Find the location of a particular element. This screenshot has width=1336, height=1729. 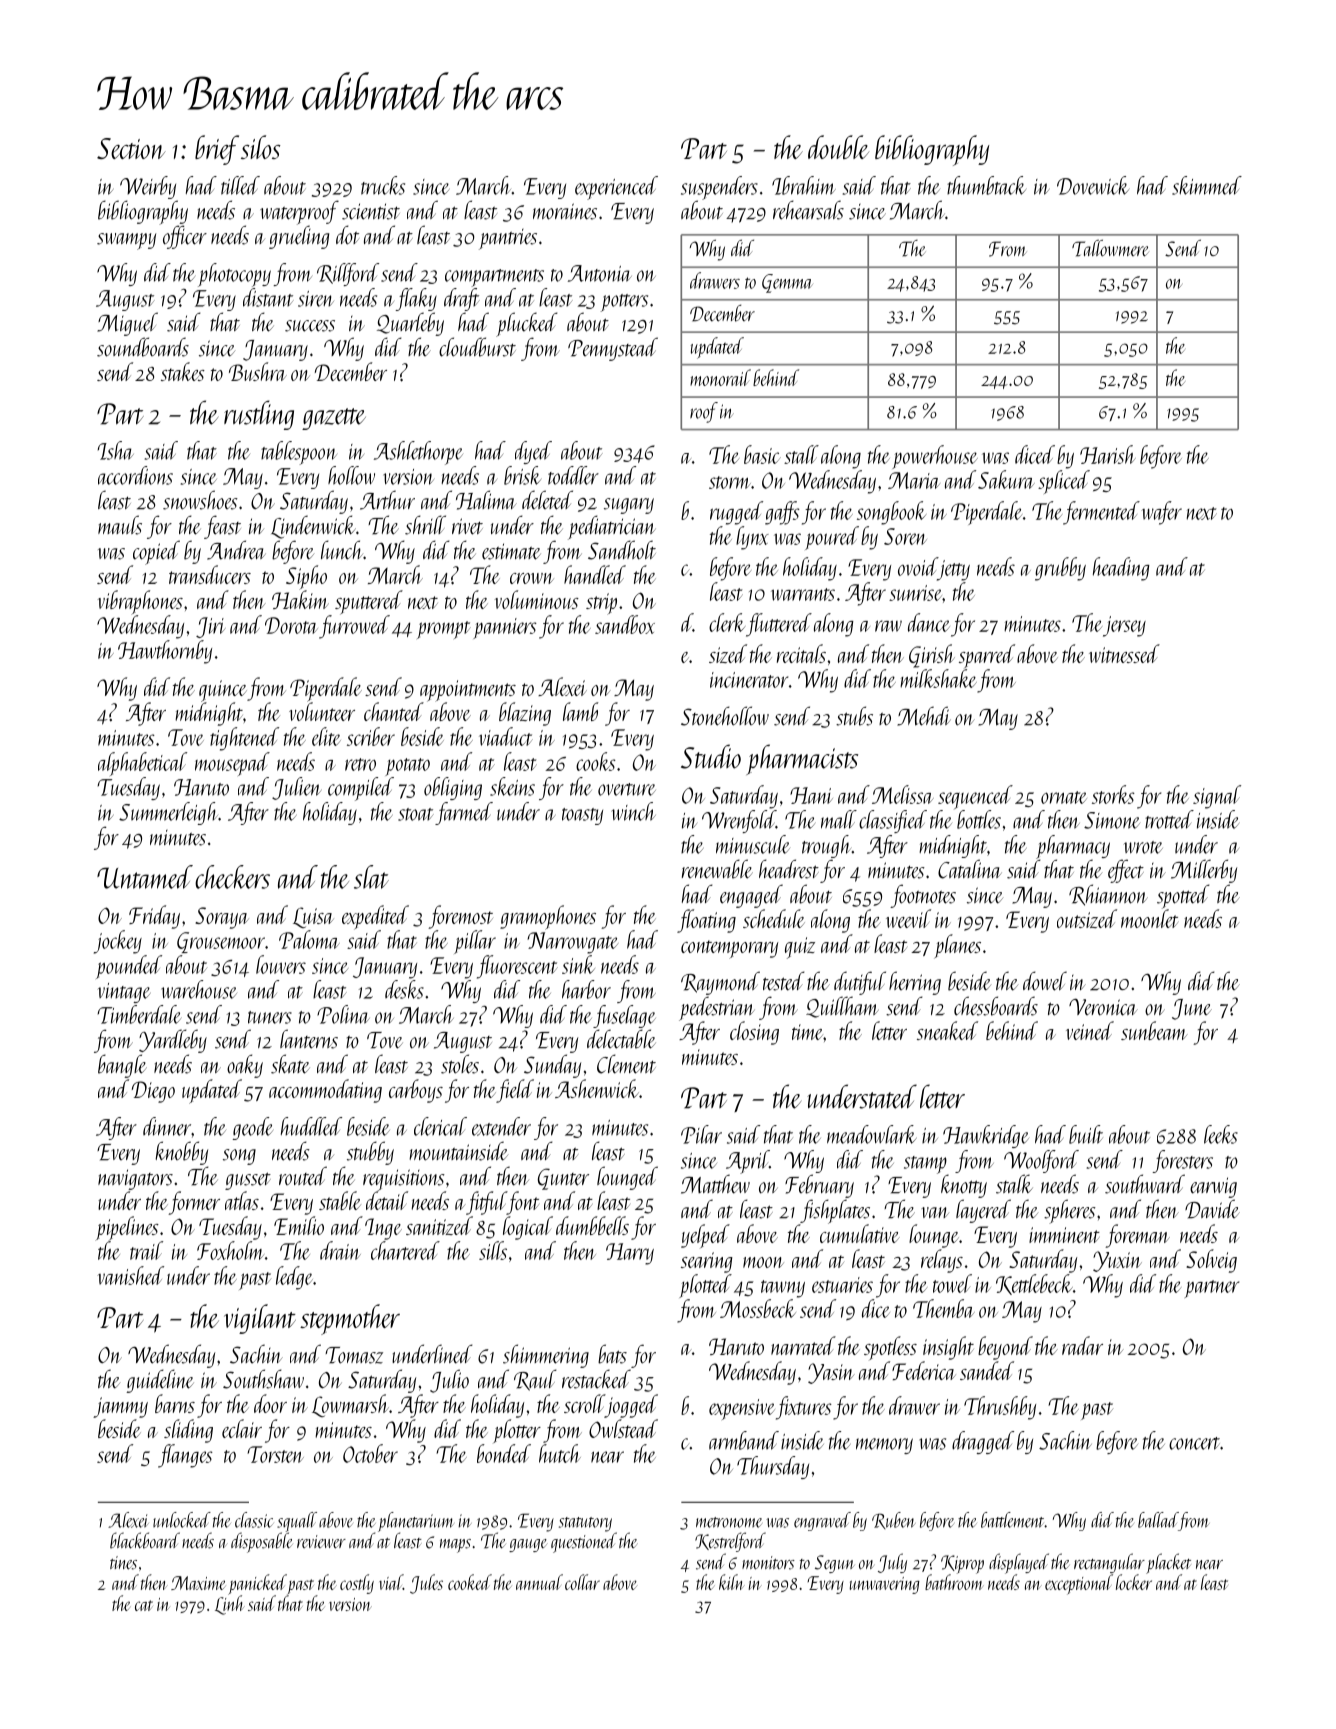

heading is located at coordinates (1121, 569).
